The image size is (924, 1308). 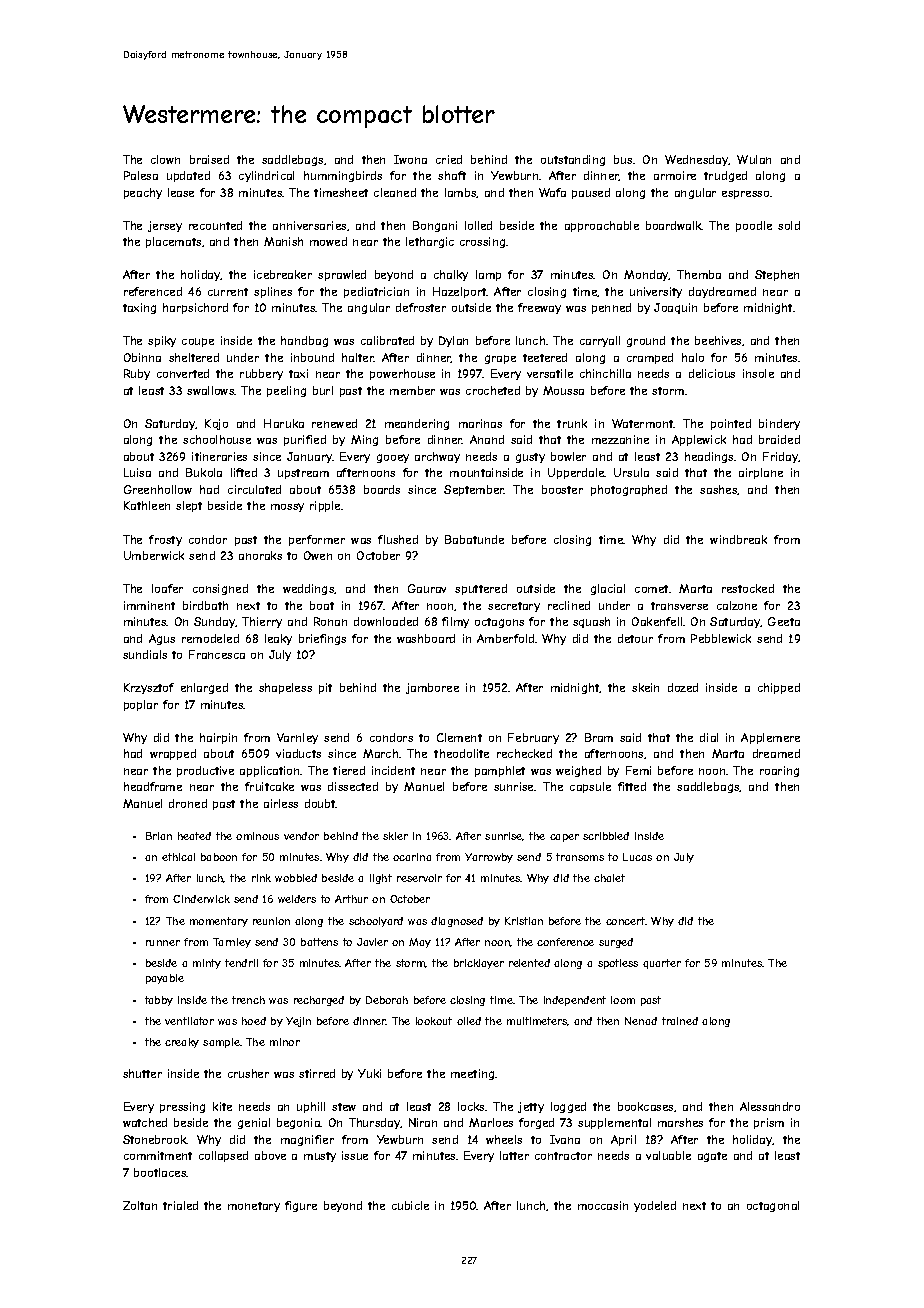 I want to click on delicious, so click(x=712, y=373).
